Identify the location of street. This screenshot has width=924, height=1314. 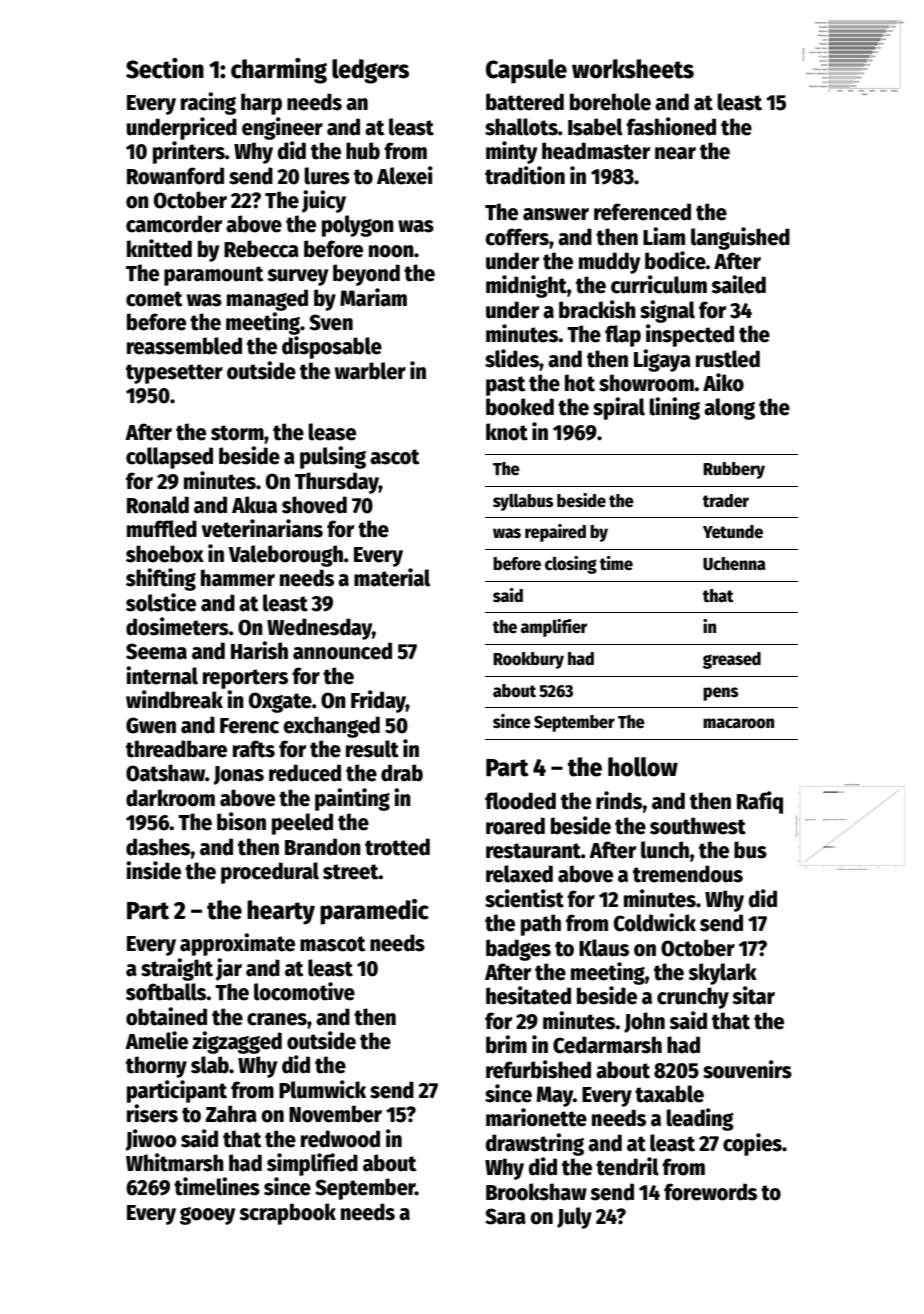
(351, 872).
